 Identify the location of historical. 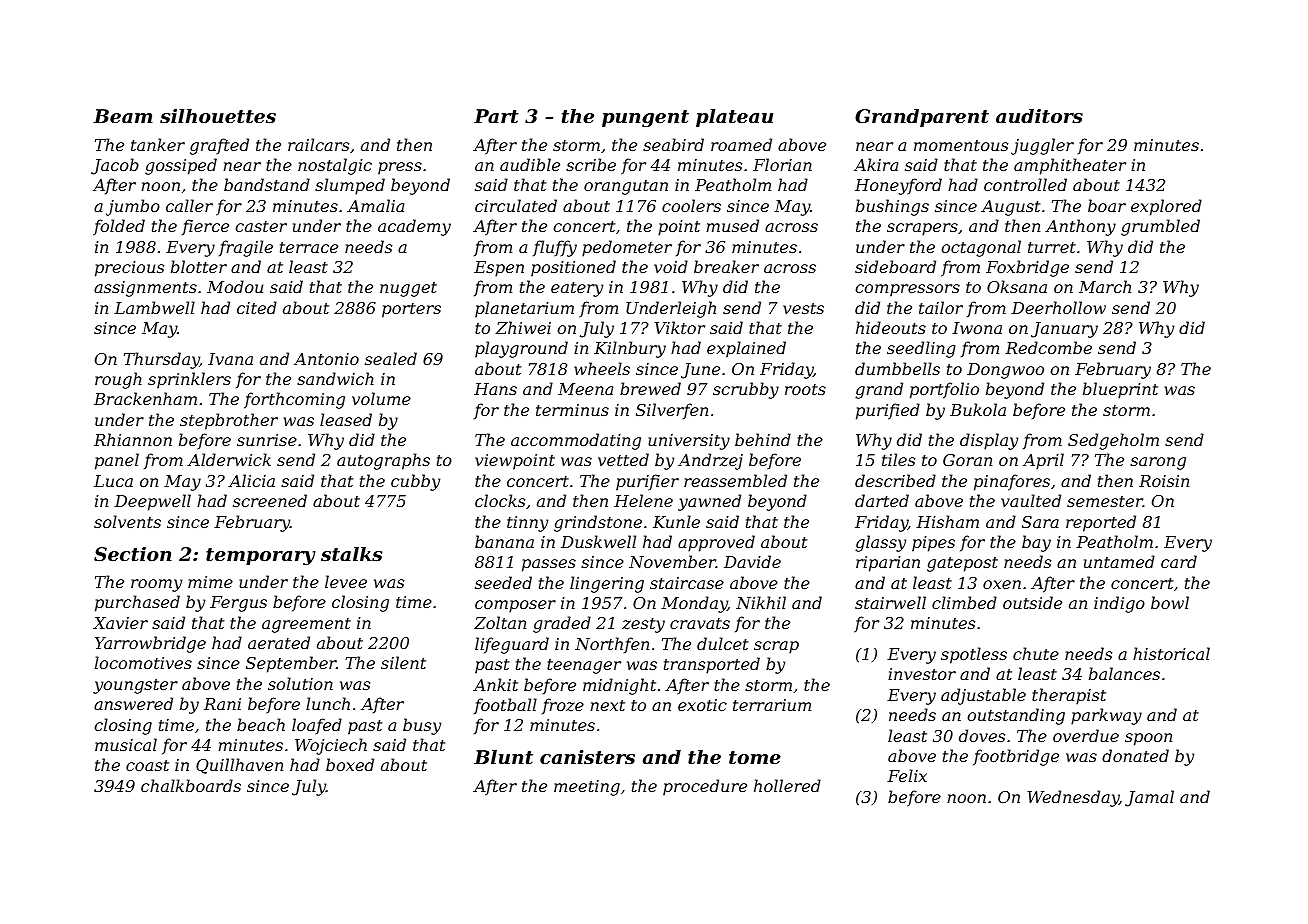
(1171, 653).
